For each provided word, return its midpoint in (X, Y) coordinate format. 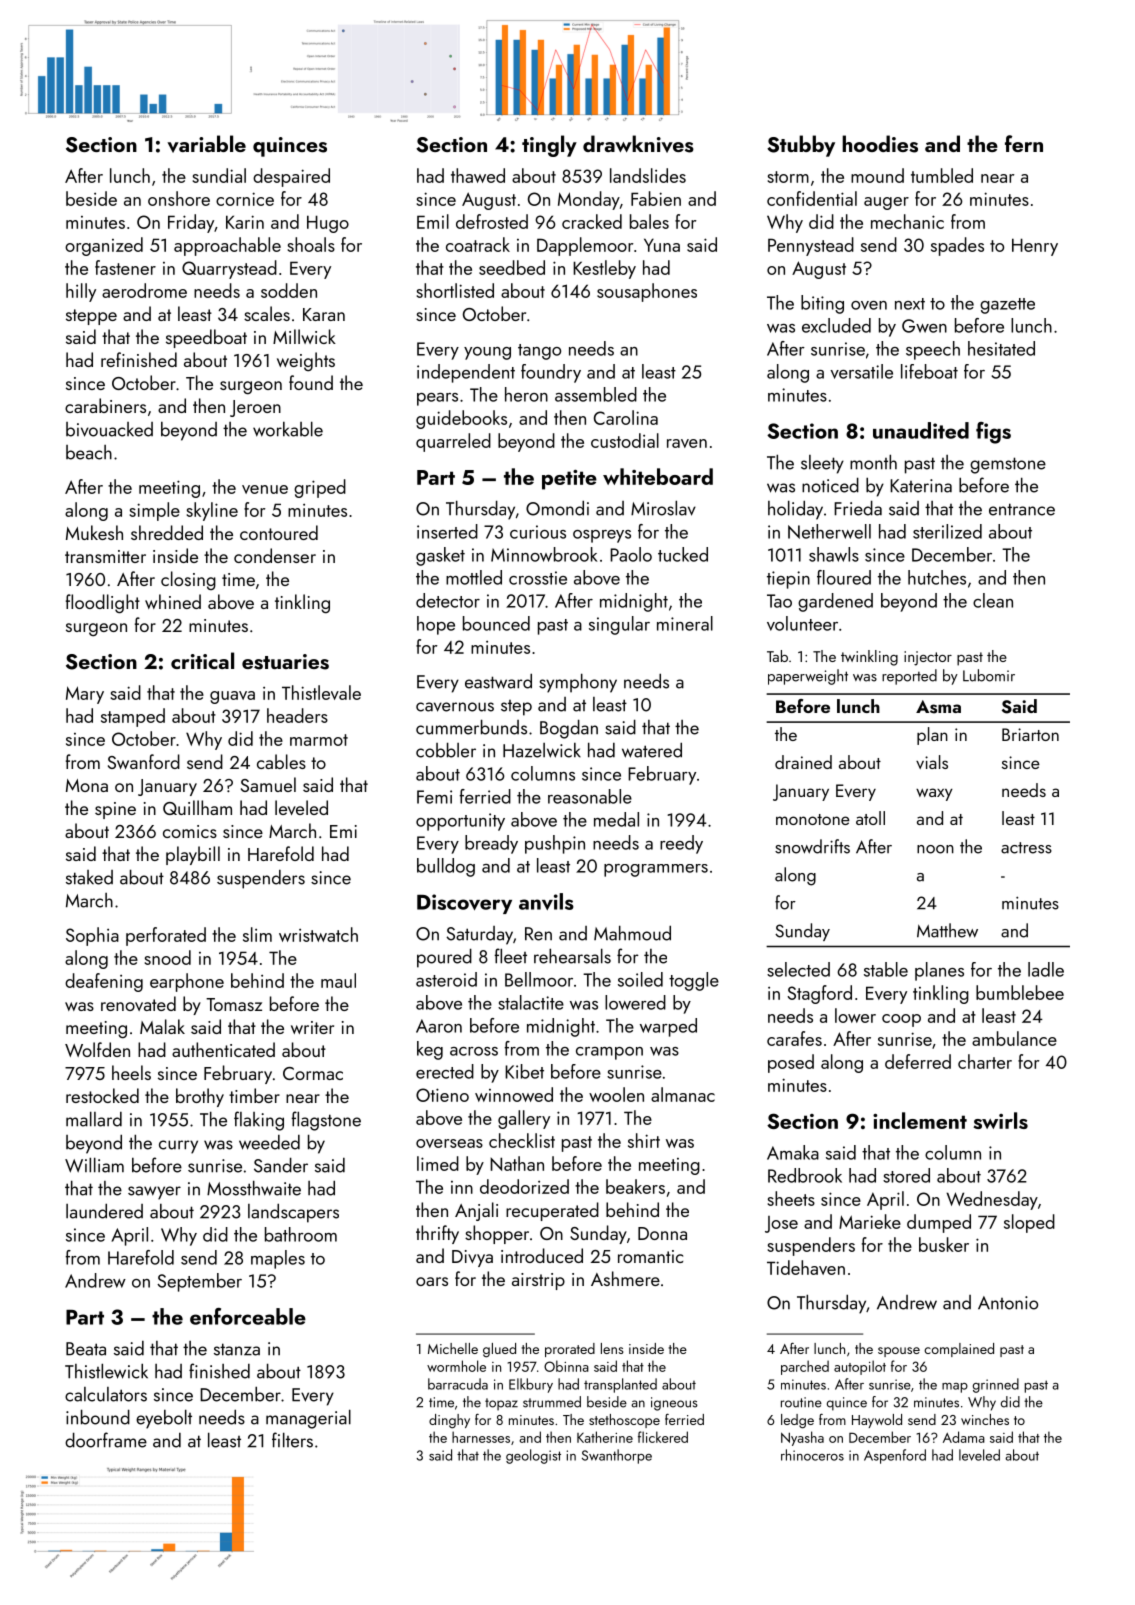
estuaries (285, 662)
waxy (934, 794)
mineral (685, 623)
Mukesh (94, 532)
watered (652, 750)
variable (206, 144)
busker (944, 1244)
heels (131, 1072)
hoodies (880, 144)
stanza (237, 1349)
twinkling (869, 658)
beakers (635, 1186)
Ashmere (625, 1278)
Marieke (870, 1221)
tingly (549, 146)
